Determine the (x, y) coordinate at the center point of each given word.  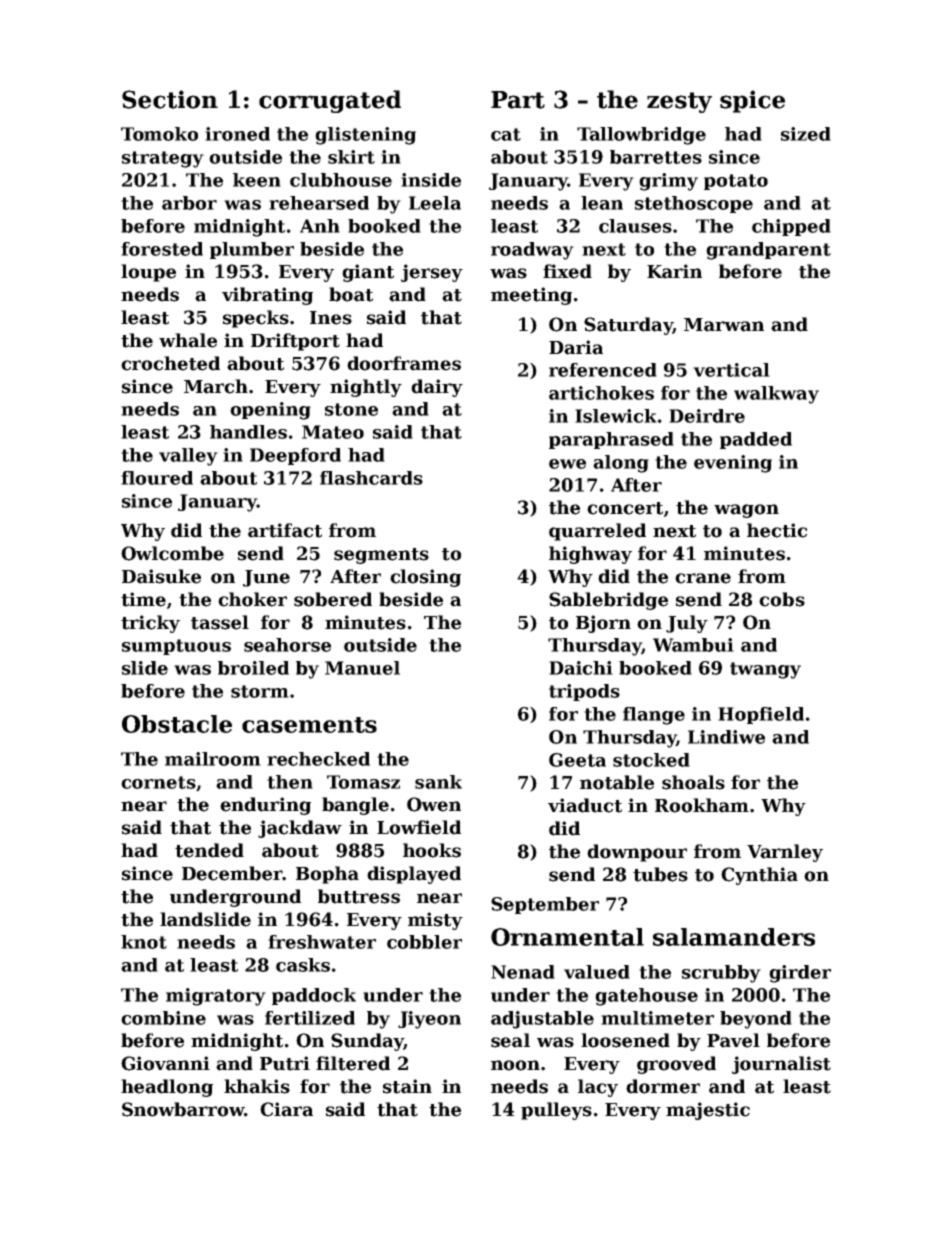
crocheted (170, 363)
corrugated (330, 101)
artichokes (601, 393)
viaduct (585, 805)
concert (625, 508)
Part (518, 100)
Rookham (702, 805)
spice (752, 101)
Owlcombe (172, 553)
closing (425, 578)
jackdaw (300, 829)
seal (510, 1040)
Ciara (286, 1109)
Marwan (724, 325)
